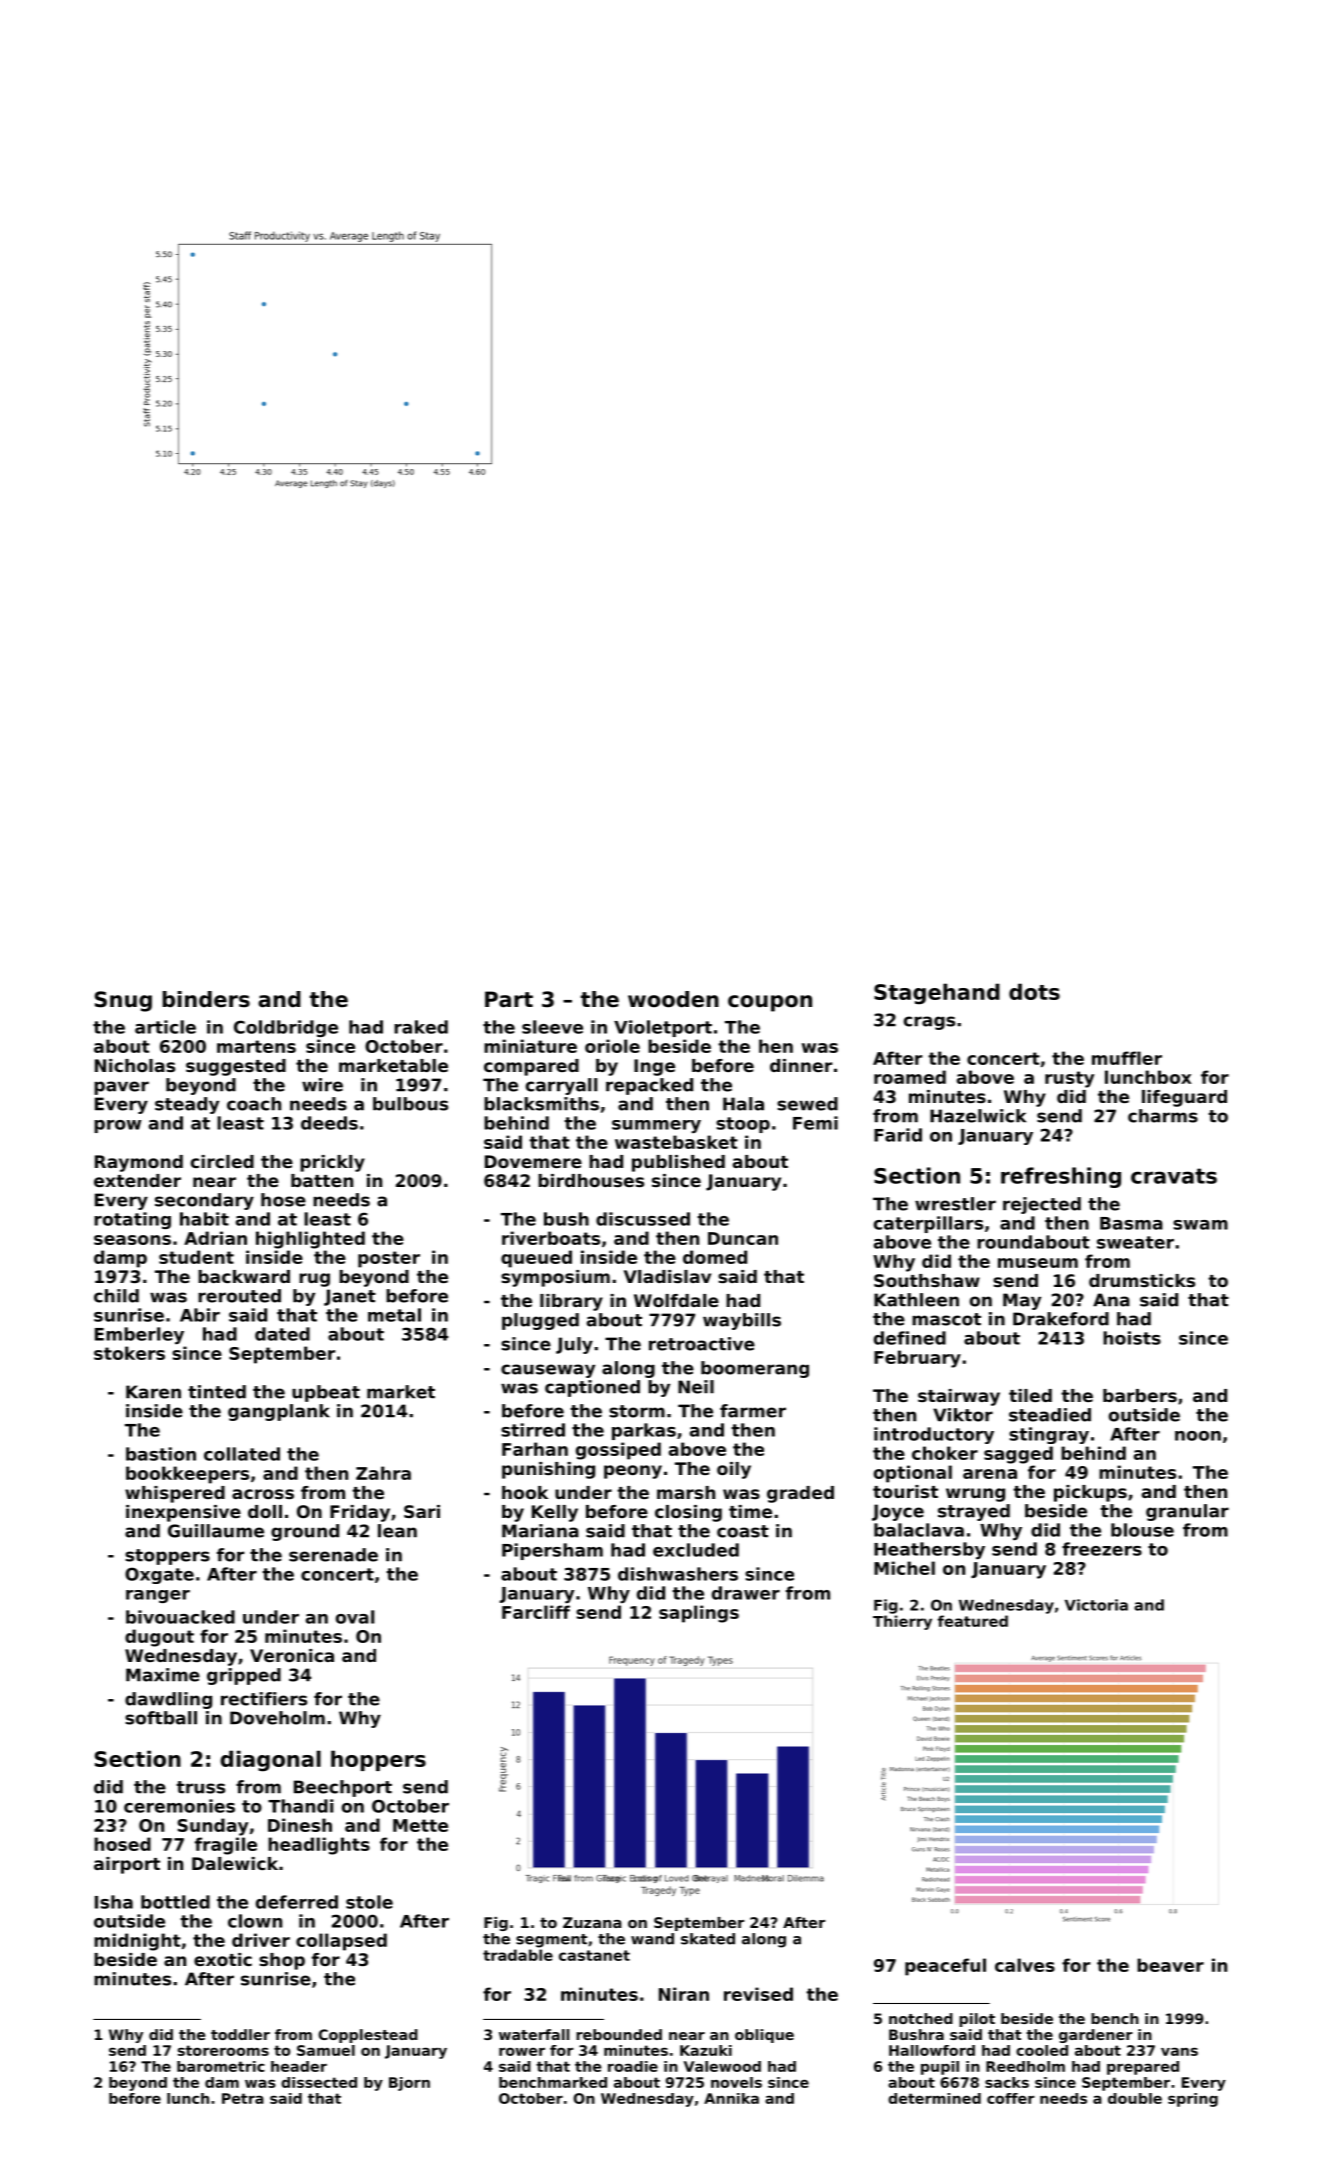 This screenshot has width=1322, height=2178. I want to click on strayed, so click(974, 1512).
